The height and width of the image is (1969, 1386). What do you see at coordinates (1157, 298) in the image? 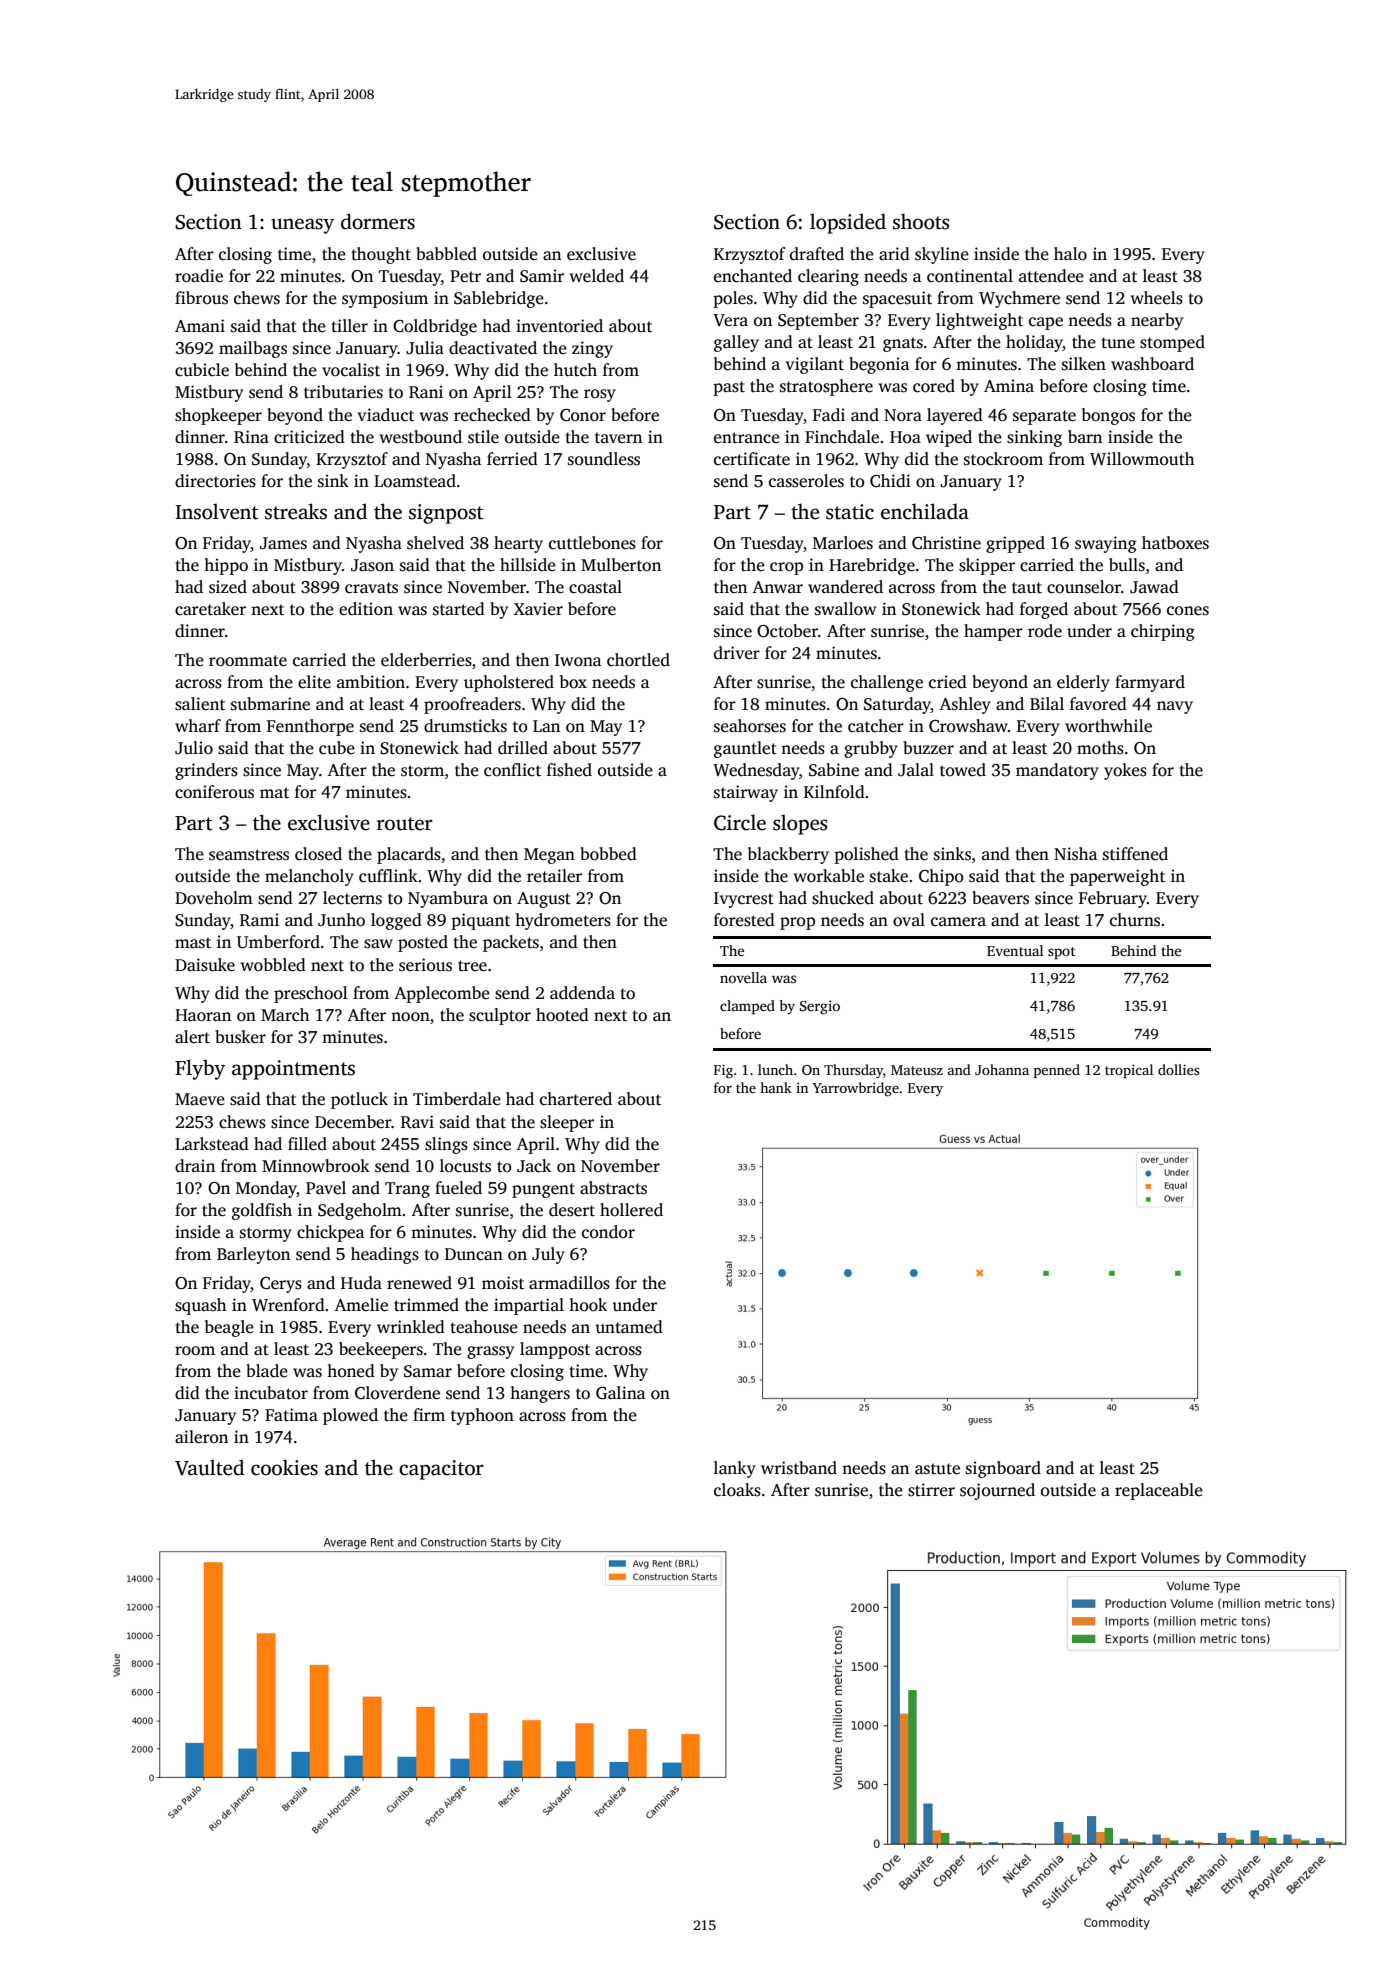
I see `wheels` at bounding box center [1157, 298].
